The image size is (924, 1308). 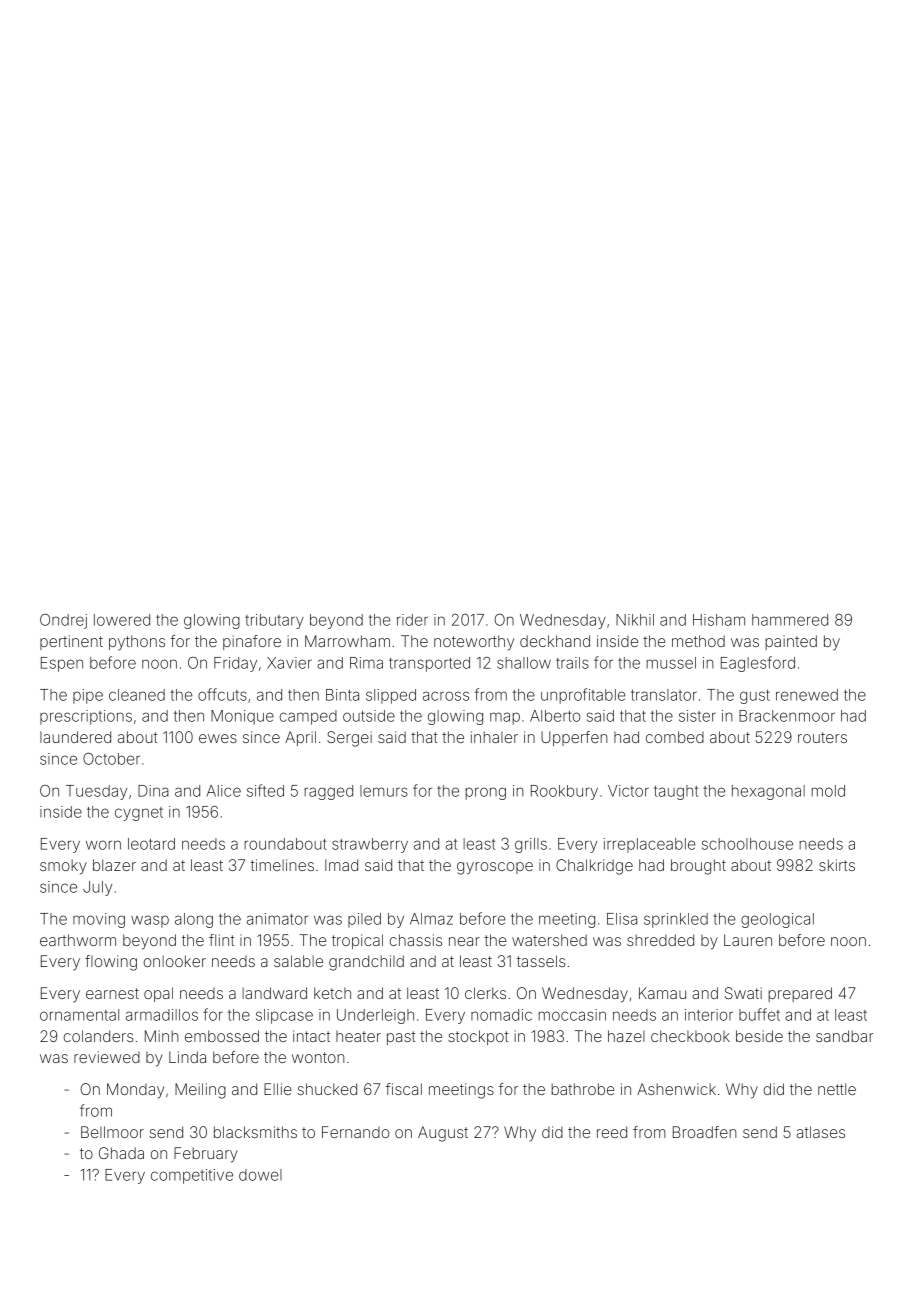 What do you see at coordinates (121, 1153) in the document?
I see `Ghada` at bounding box center [121, 1153].
